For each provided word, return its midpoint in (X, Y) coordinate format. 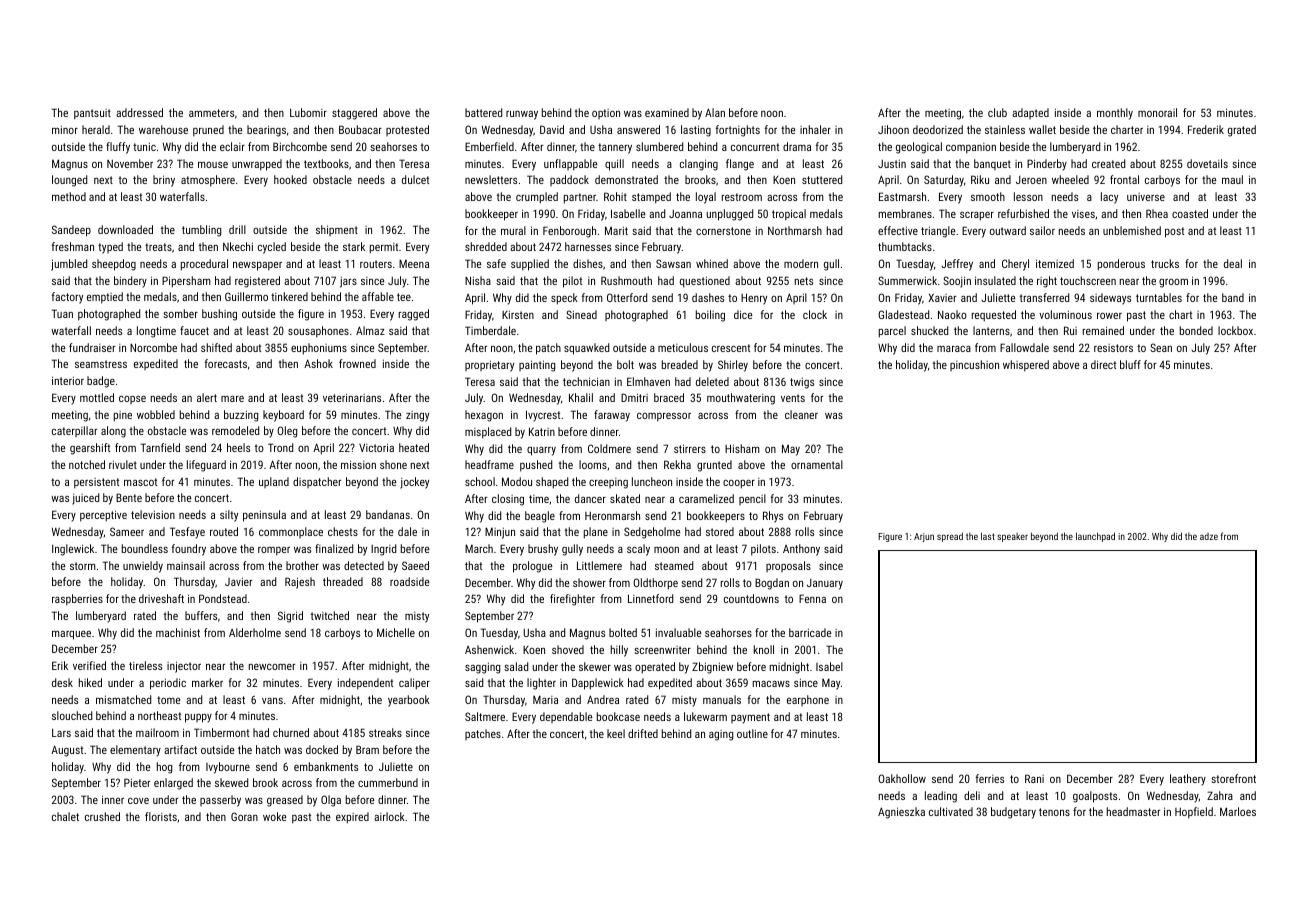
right (1047, 282)
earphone (808, 700)
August (67, 751)
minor (65, 129)
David (552, 129)
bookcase (618, 716)
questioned (705, 282)
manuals (722, 699)
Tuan (62, 313)
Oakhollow (902, 778)
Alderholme (255, 632)
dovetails (1207, 163)
